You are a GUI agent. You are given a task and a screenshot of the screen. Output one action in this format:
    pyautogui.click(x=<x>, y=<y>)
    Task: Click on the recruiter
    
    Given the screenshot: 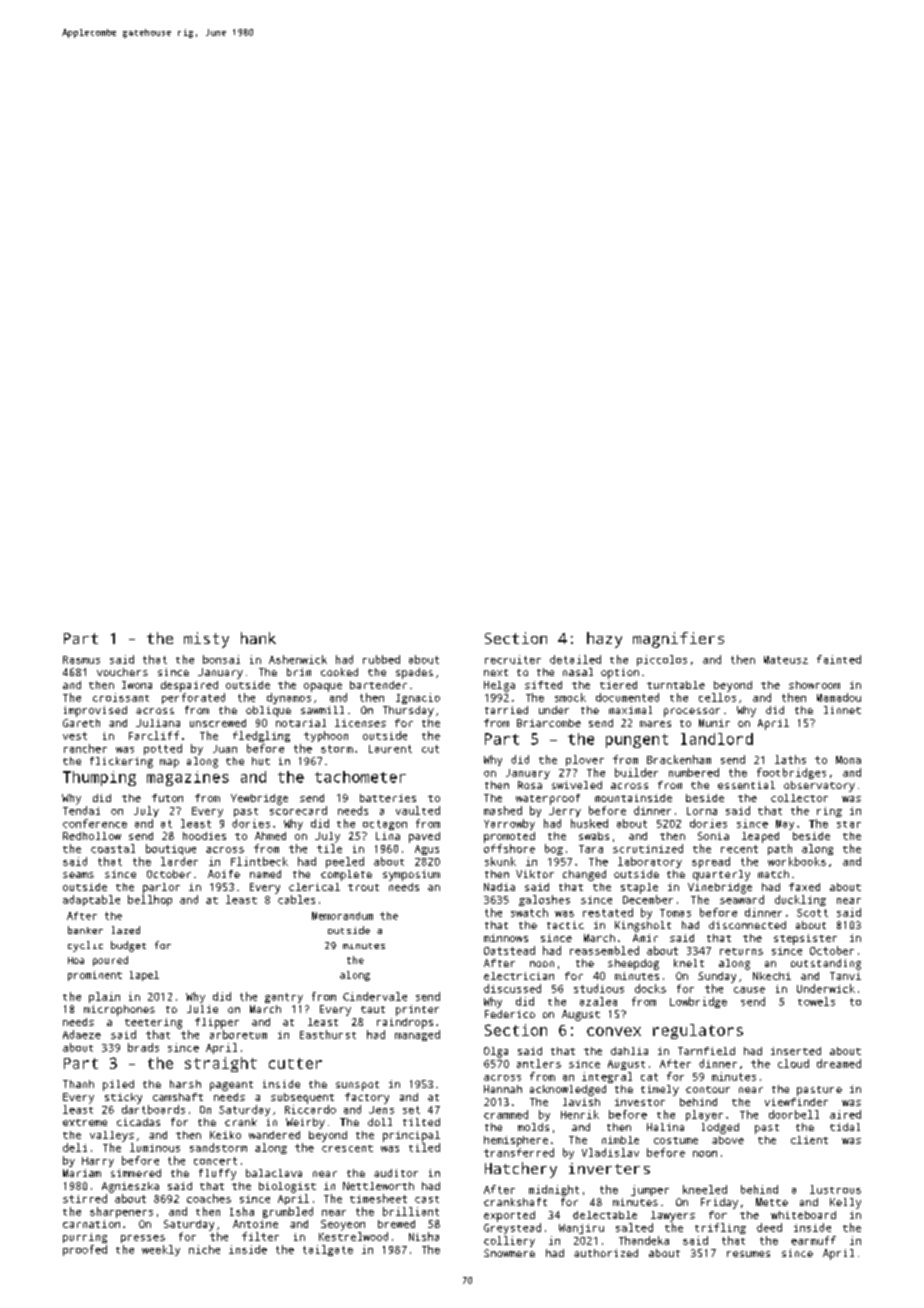 What is the action you would take?
    pyautogui.click(x=513, y=659)
